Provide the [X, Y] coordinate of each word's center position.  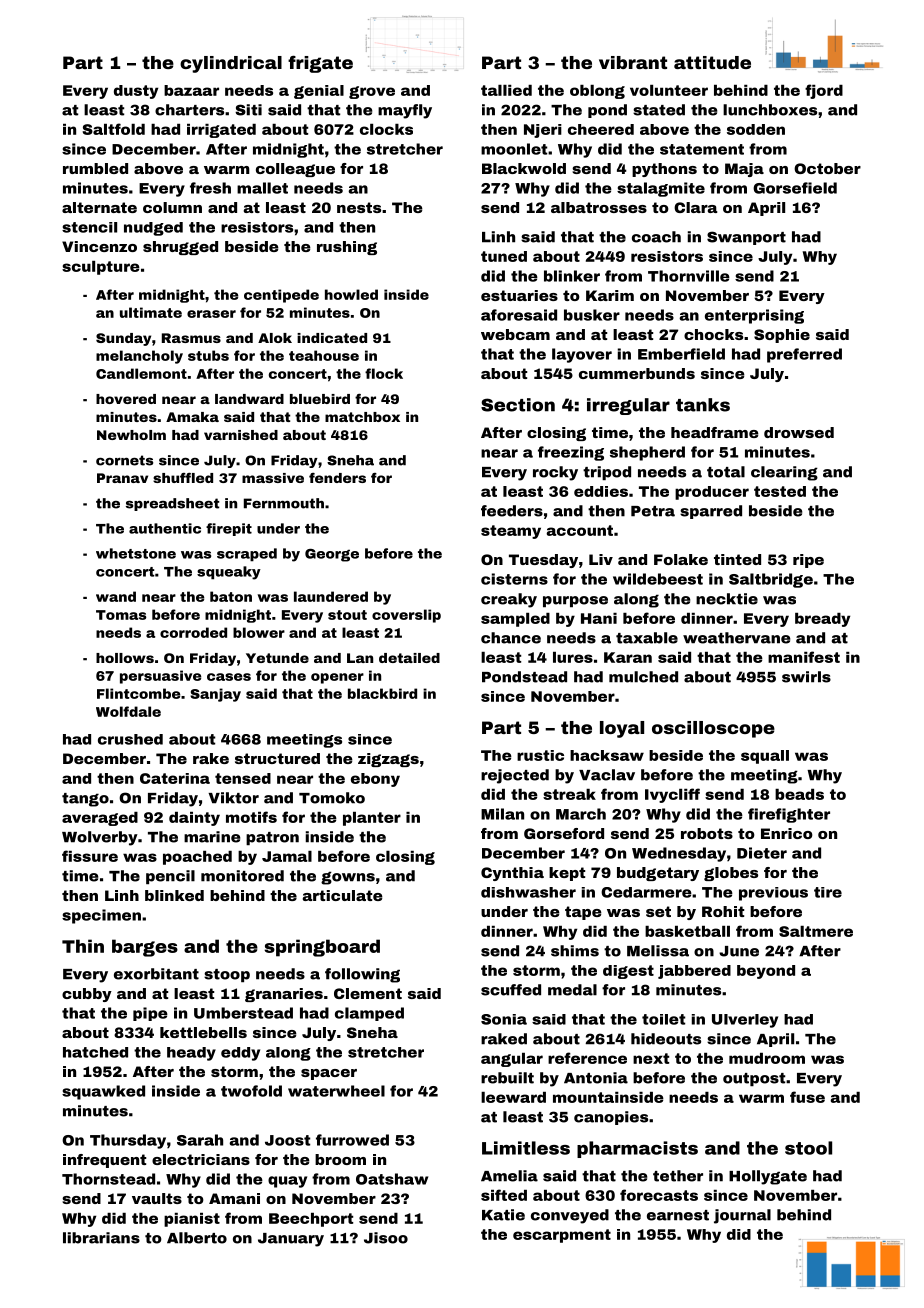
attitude [712, 62]
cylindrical [231, 64]
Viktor [233, 798]
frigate [320, 64]
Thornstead [108, 1179]
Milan [502, 814]
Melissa [658, 951]
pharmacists [637, 1149]
